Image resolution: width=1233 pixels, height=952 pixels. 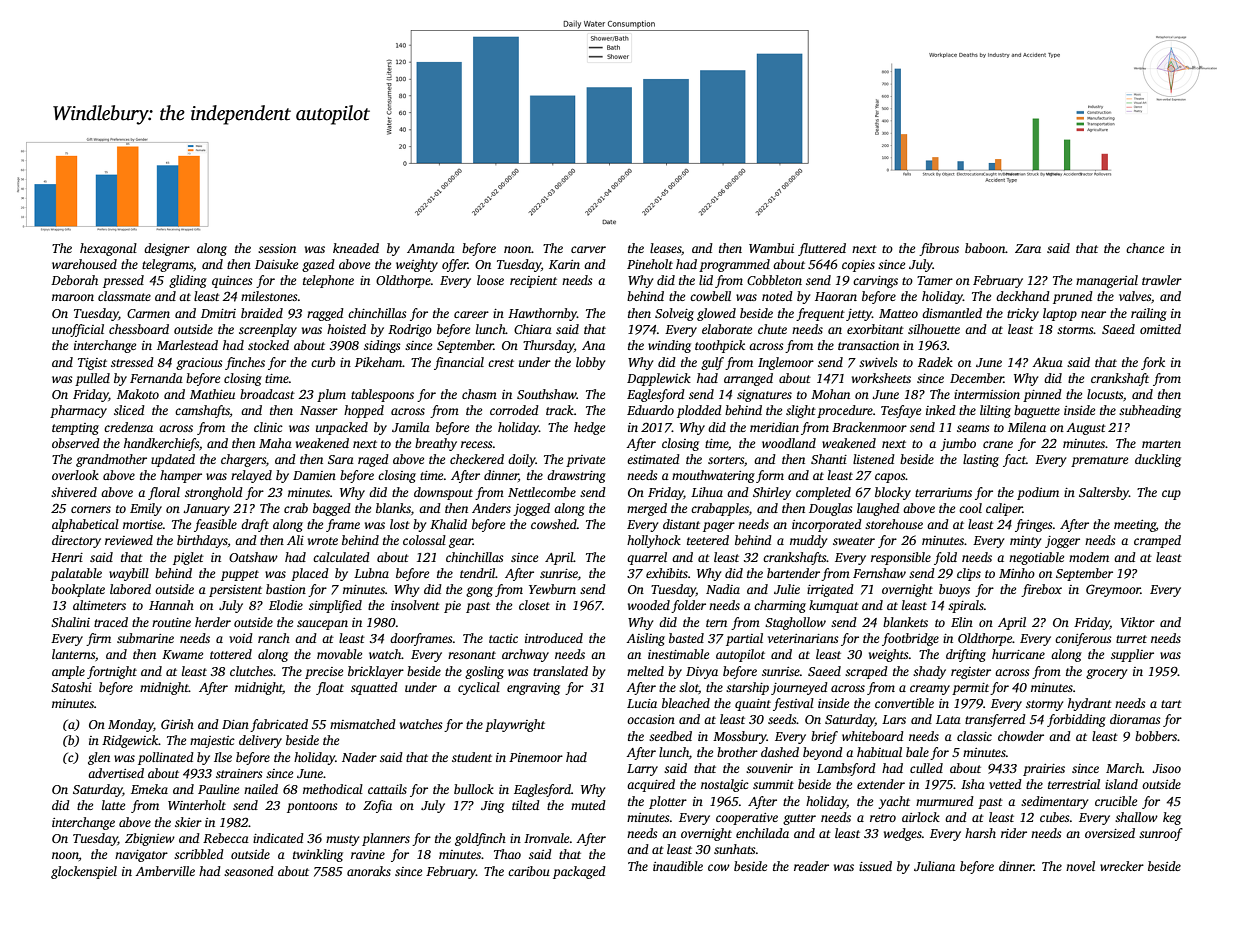 I want to click on baboon, so click(x=985, y=248).
